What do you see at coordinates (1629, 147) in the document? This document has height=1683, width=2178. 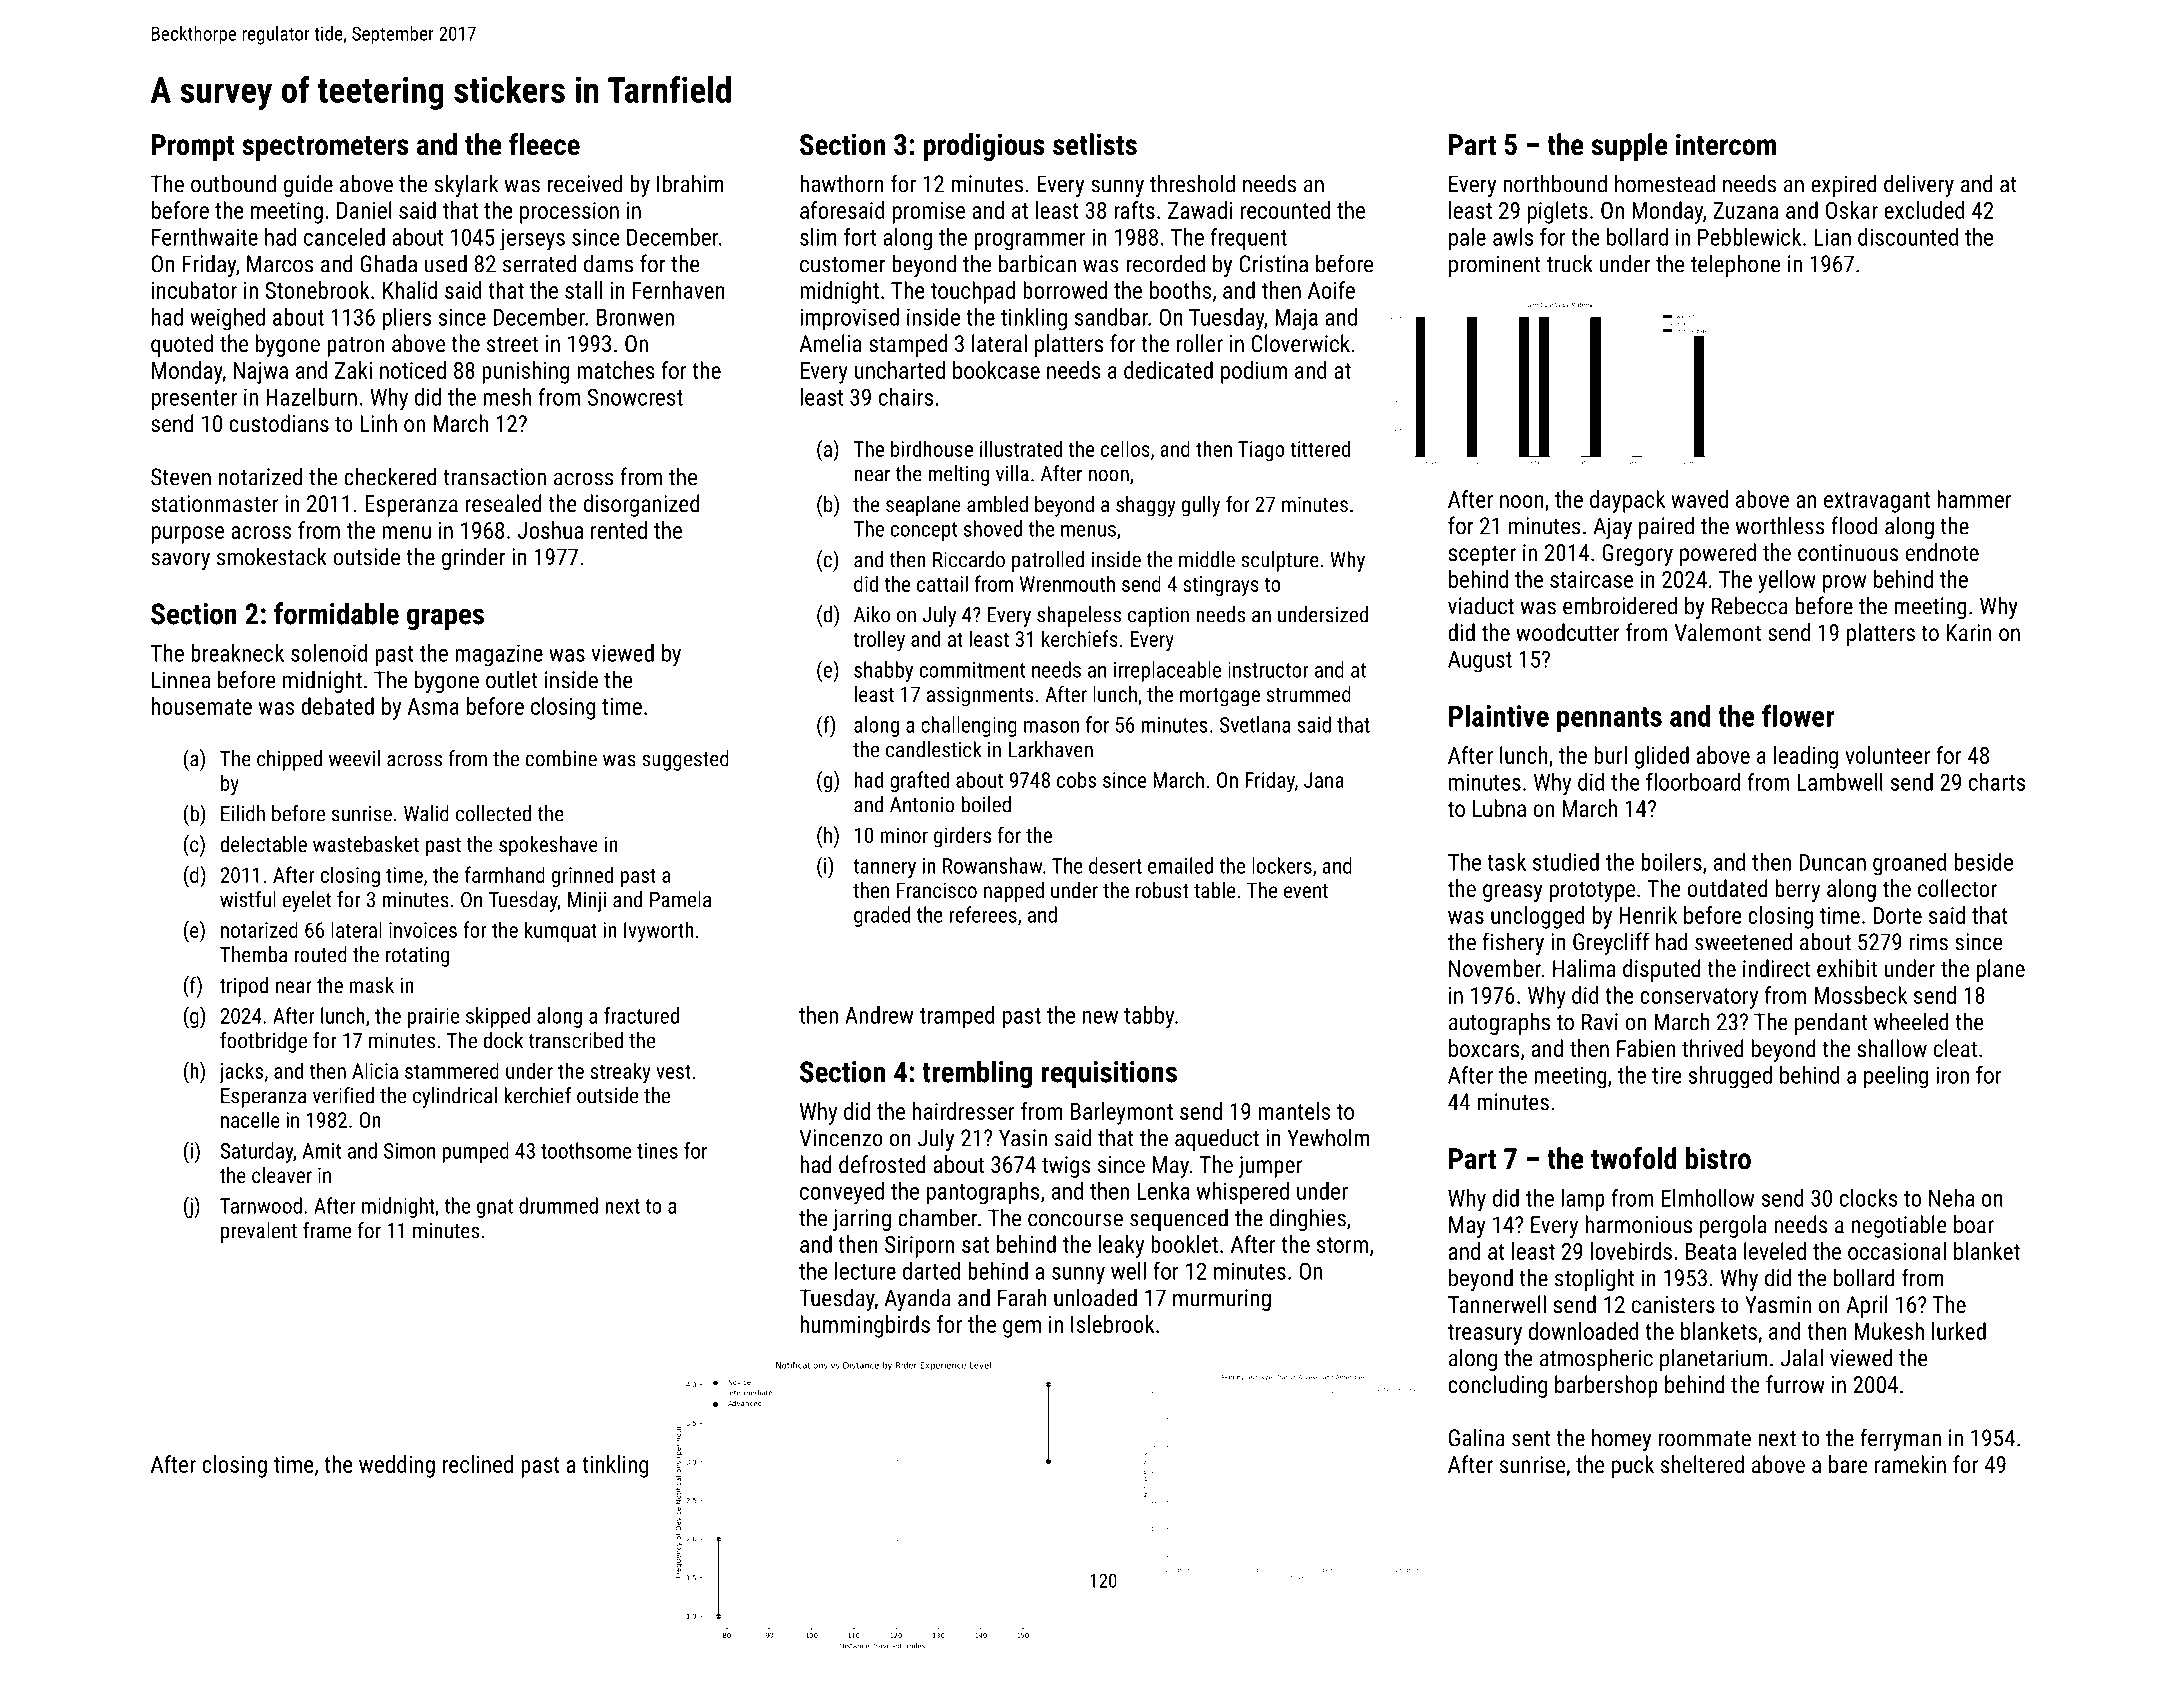 I see `supple` at bounding box center [1629, 147].
